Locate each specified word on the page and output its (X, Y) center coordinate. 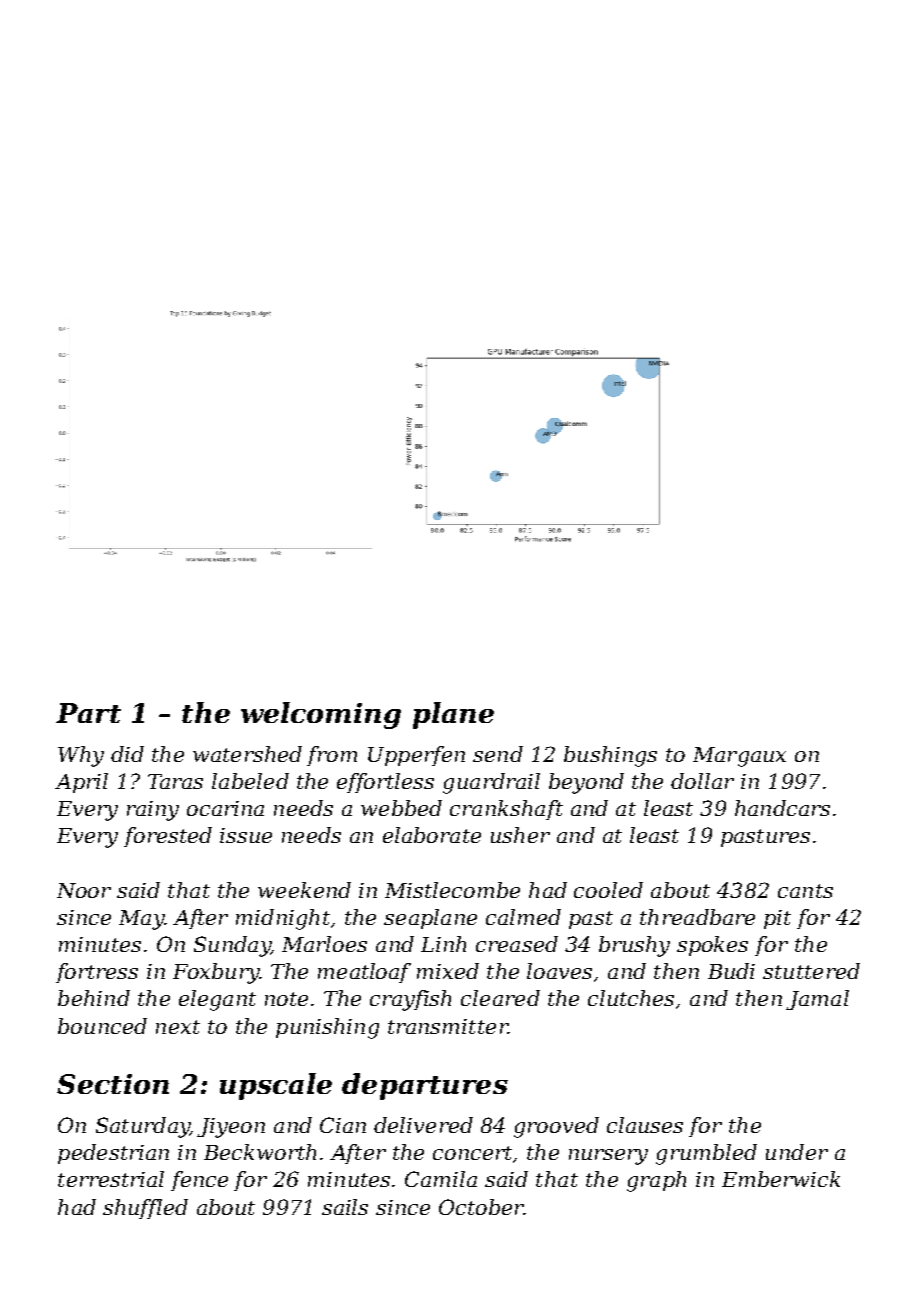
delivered (423, 1125)
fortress (97, 973)
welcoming (321, 715)
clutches (631, 998)
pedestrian (113, 1154)
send (498, 754)
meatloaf (364, 973)
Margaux (739, 757)
